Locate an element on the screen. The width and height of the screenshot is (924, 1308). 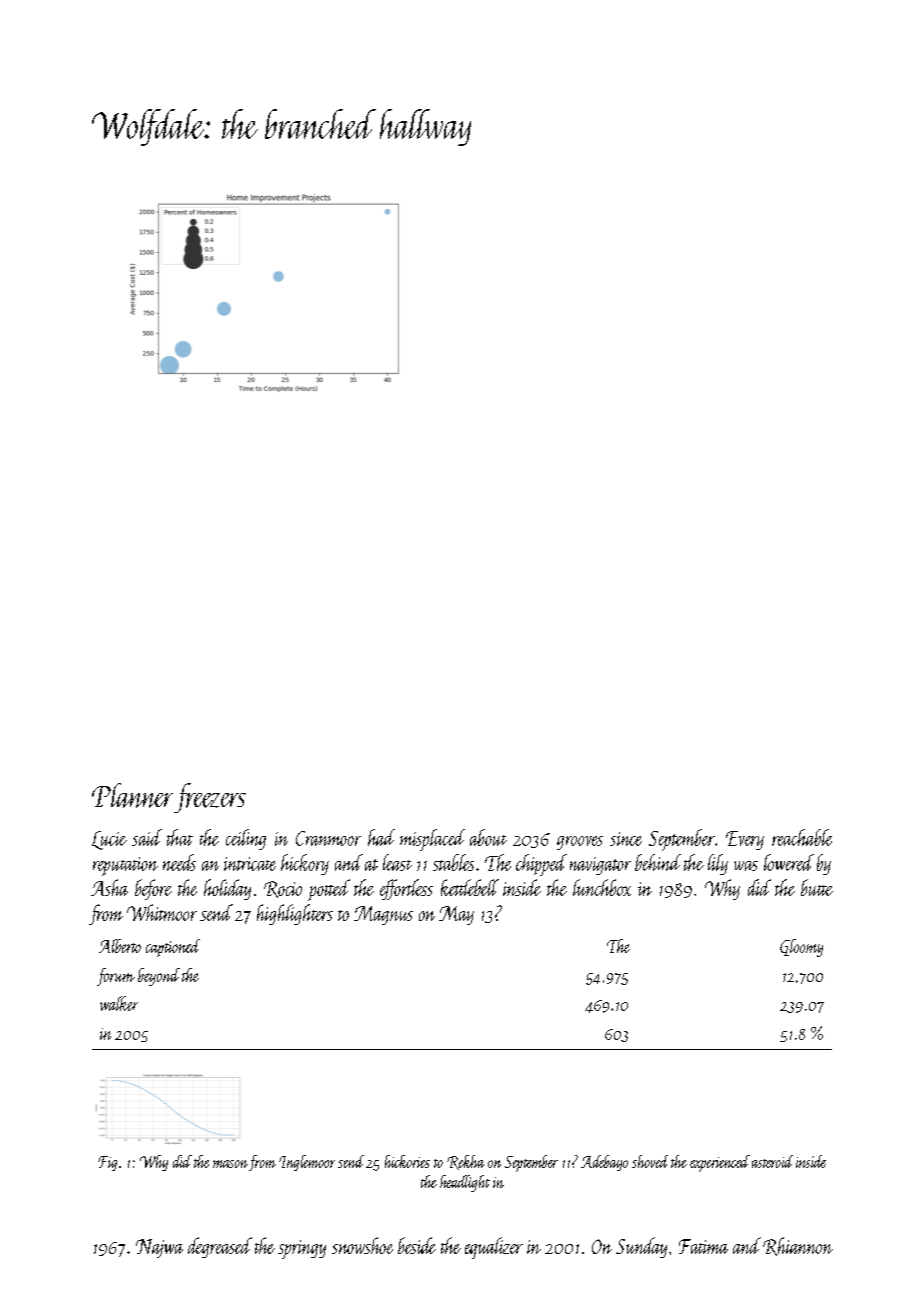
ceiling is located at coordinates (246, 839).
